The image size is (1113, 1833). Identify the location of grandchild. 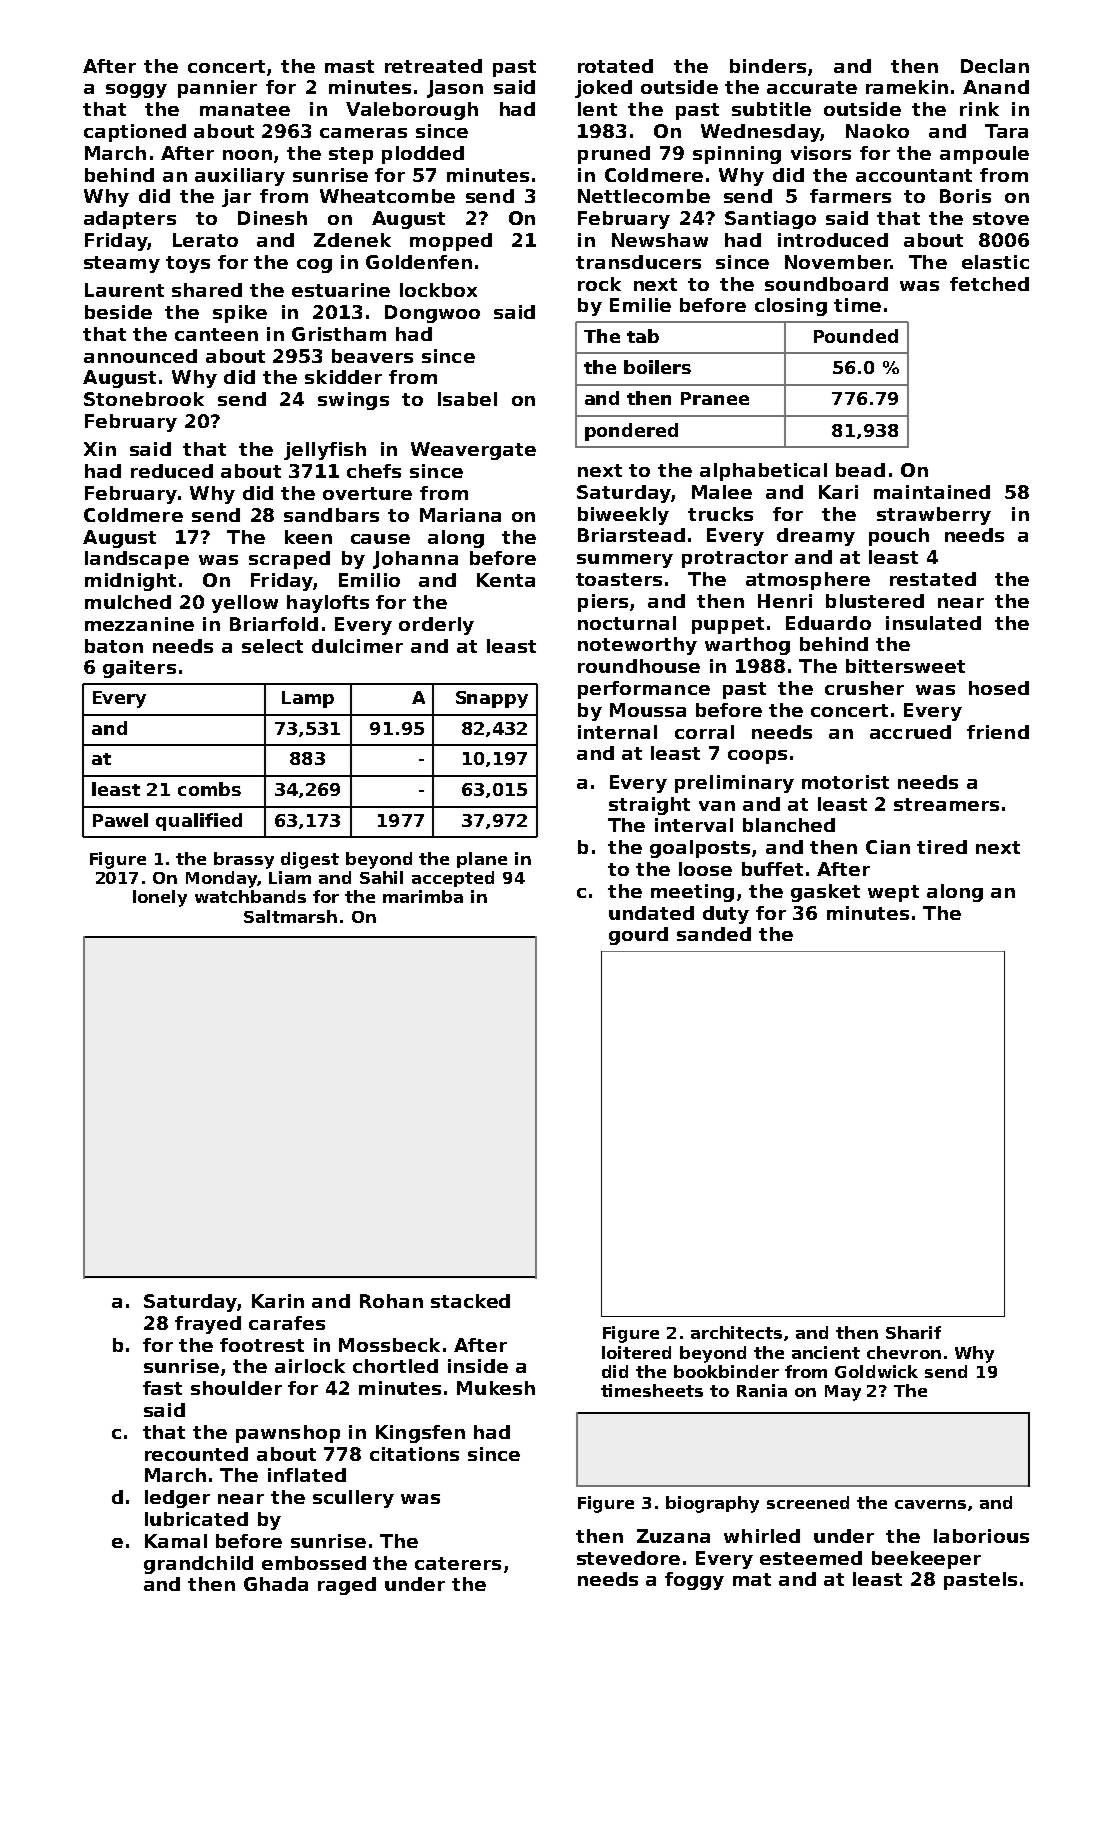
(198, 1565).
